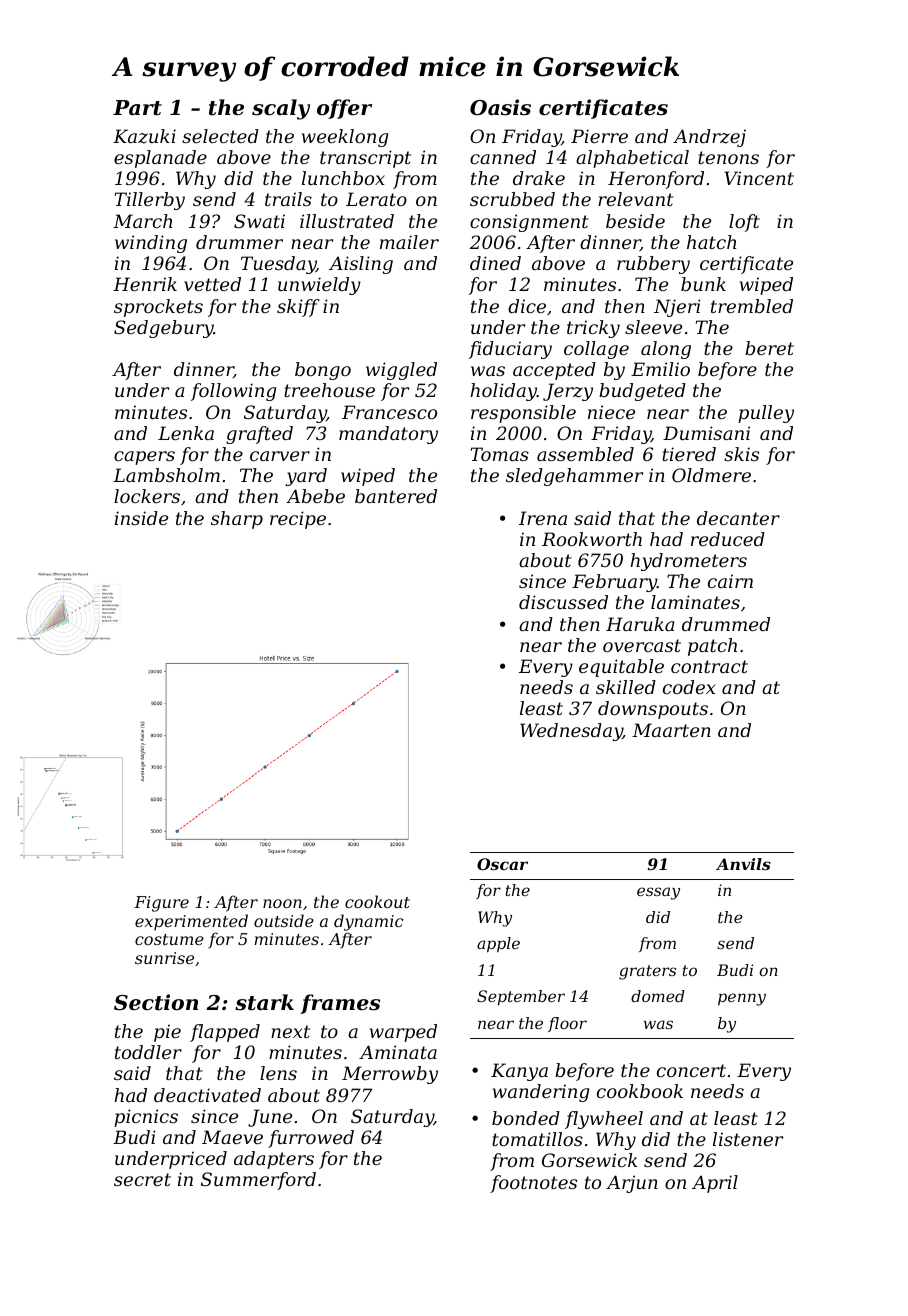 Image resolution: width=908 pixels, height=1316 pixels. I want to click on Tillerby, so click(150, 201).
